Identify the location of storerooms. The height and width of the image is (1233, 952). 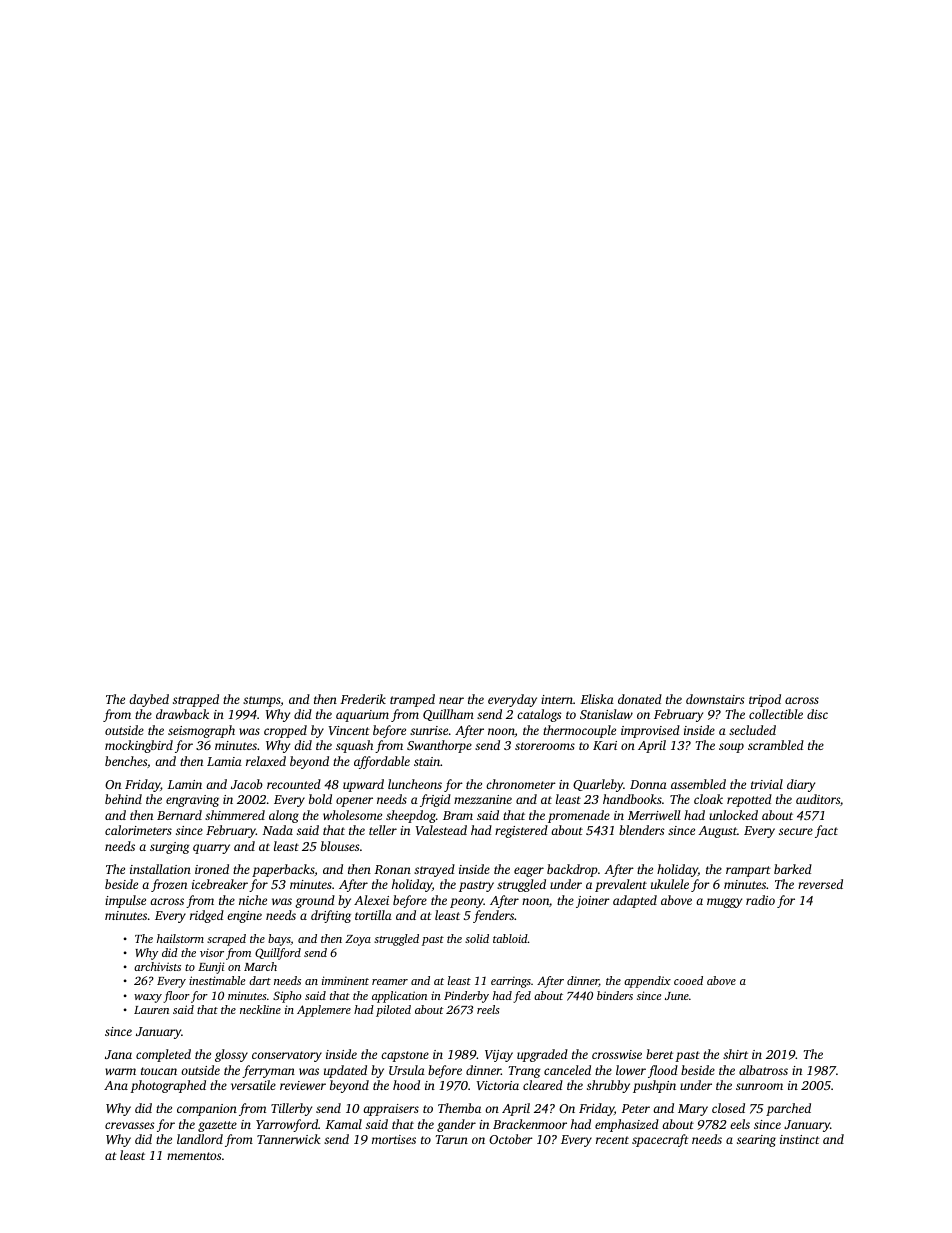
(545, 746).
